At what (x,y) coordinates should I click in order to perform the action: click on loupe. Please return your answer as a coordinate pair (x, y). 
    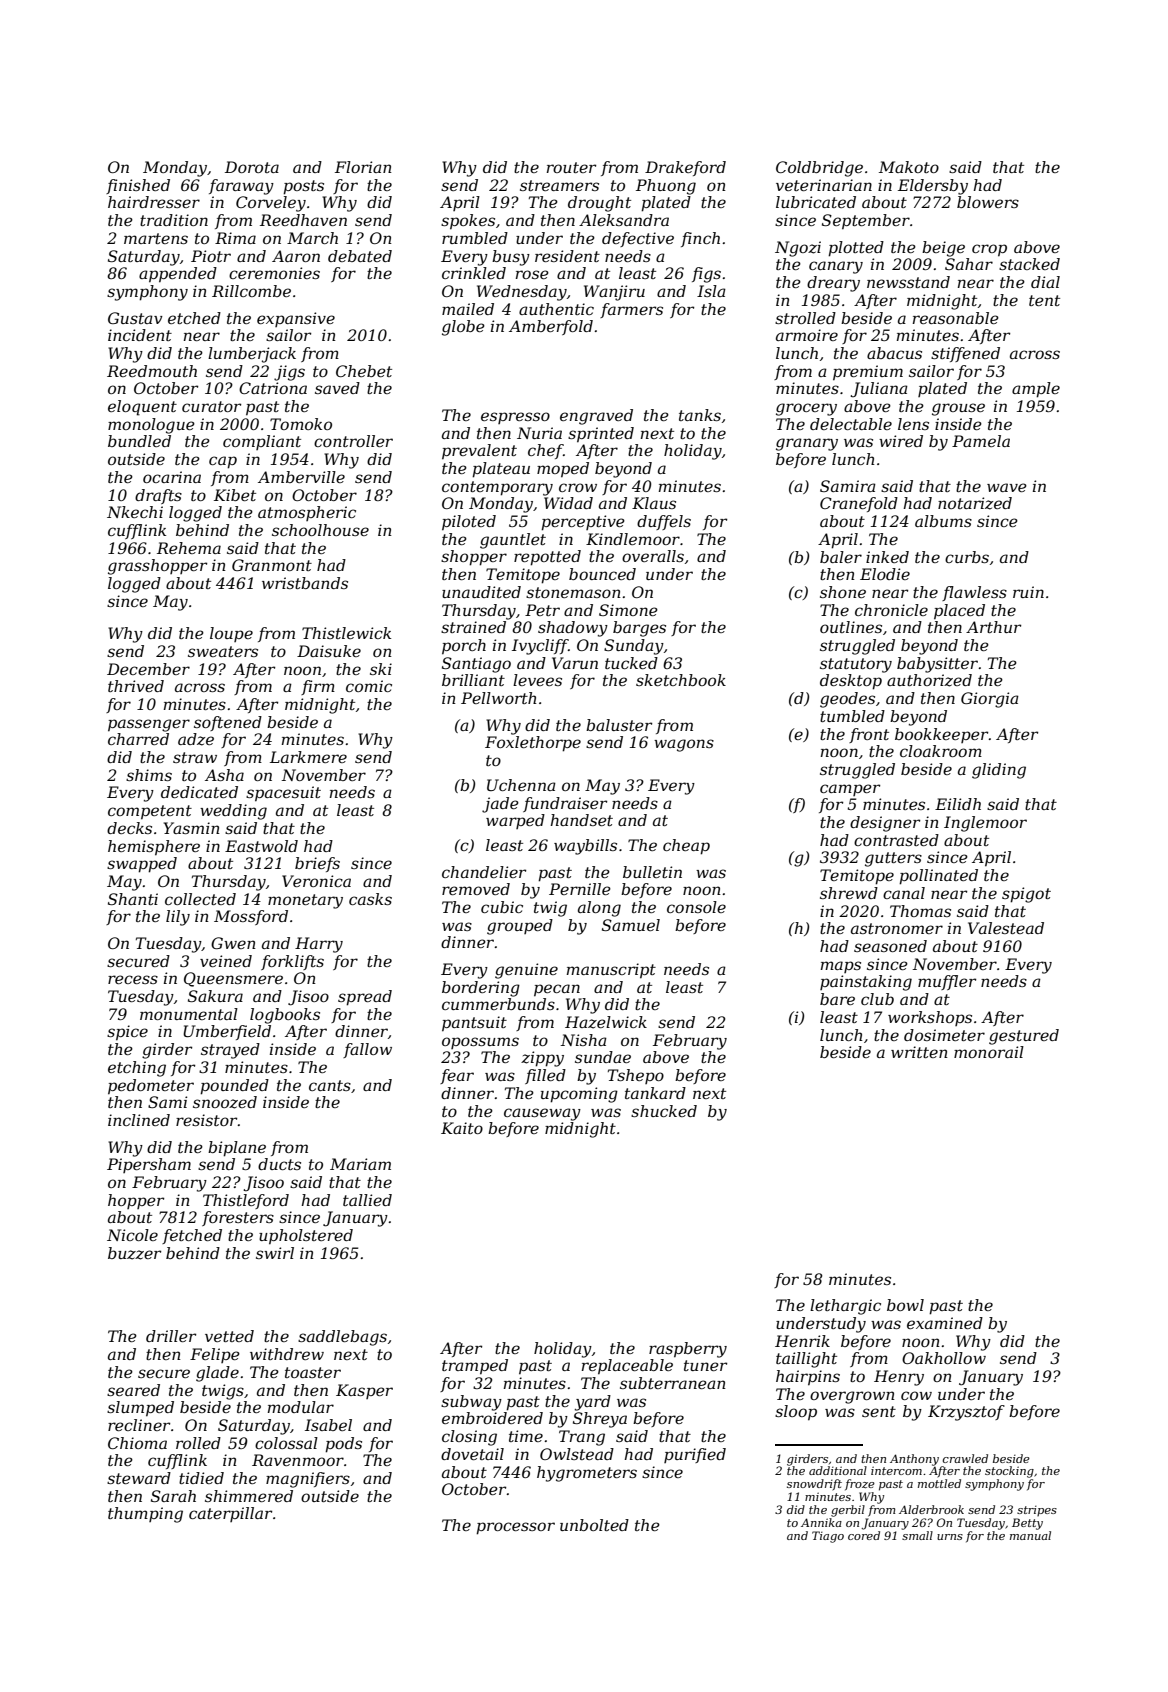
    Looking at the image, I should click on (231, 634).
